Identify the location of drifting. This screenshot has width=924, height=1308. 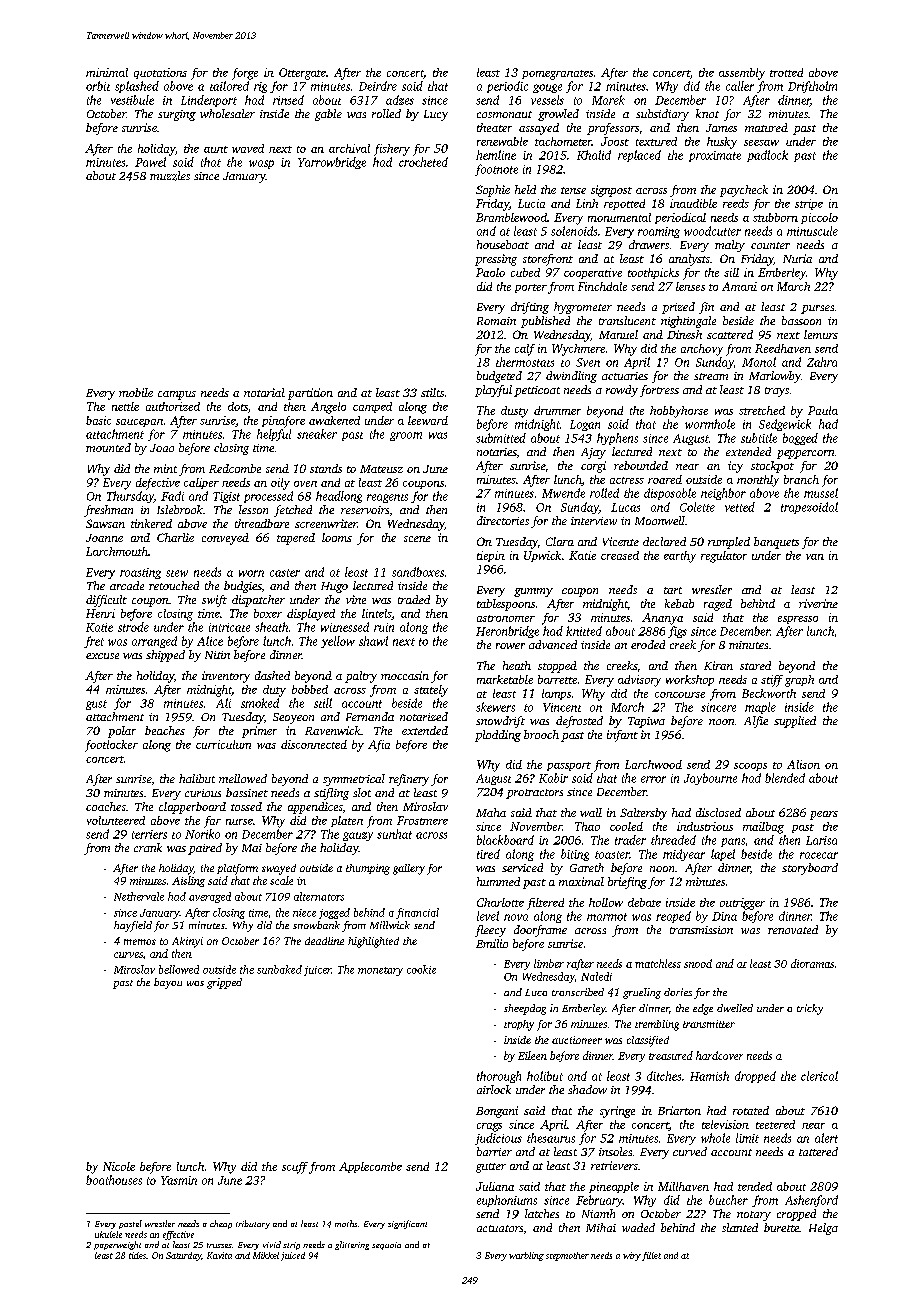
(530, 308).
